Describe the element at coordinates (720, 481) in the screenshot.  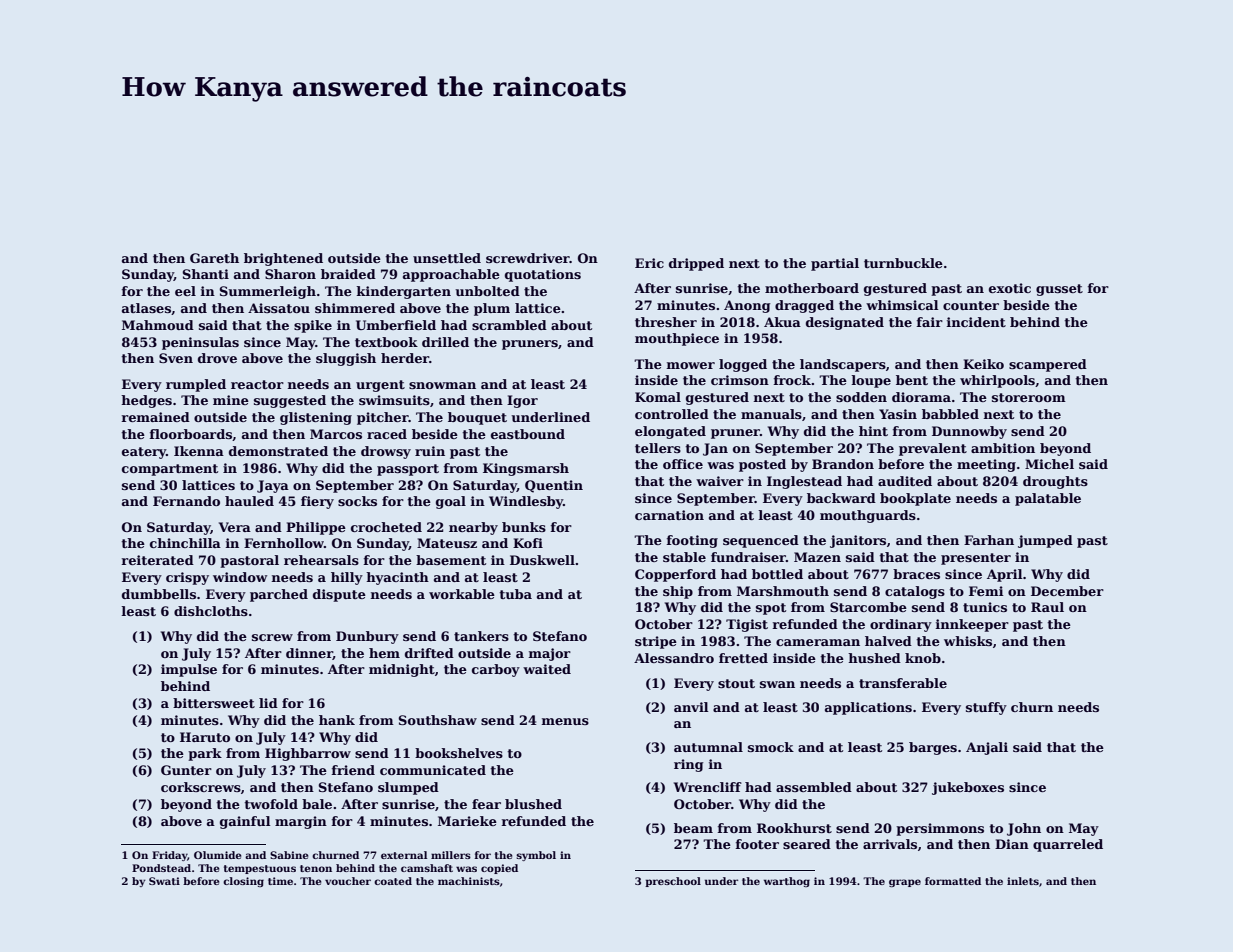
I see `waiver` at that location.
